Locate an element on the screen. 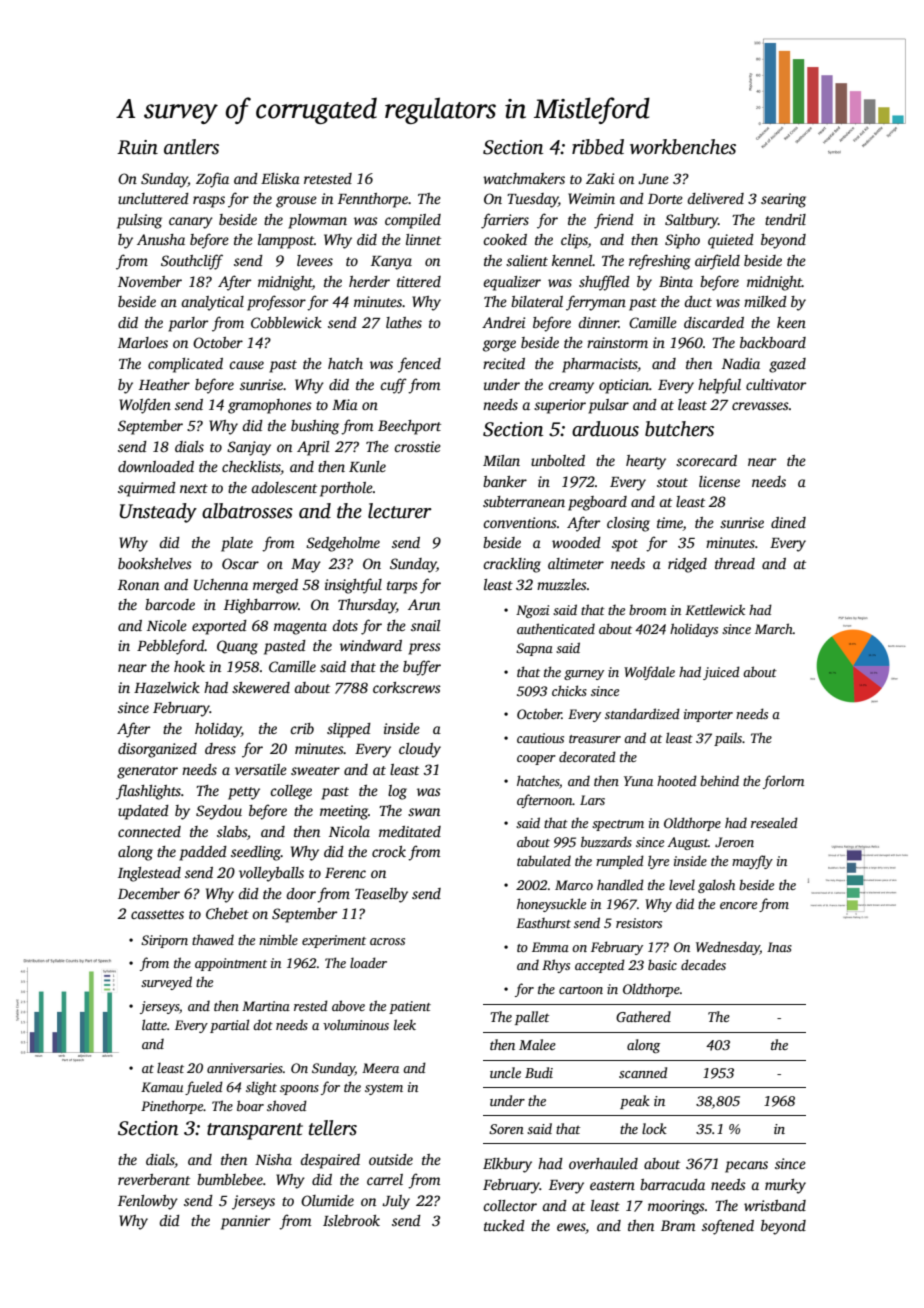 This screenshot has width=924, height=1308. workbenches is located at coordinates (683, 147).
